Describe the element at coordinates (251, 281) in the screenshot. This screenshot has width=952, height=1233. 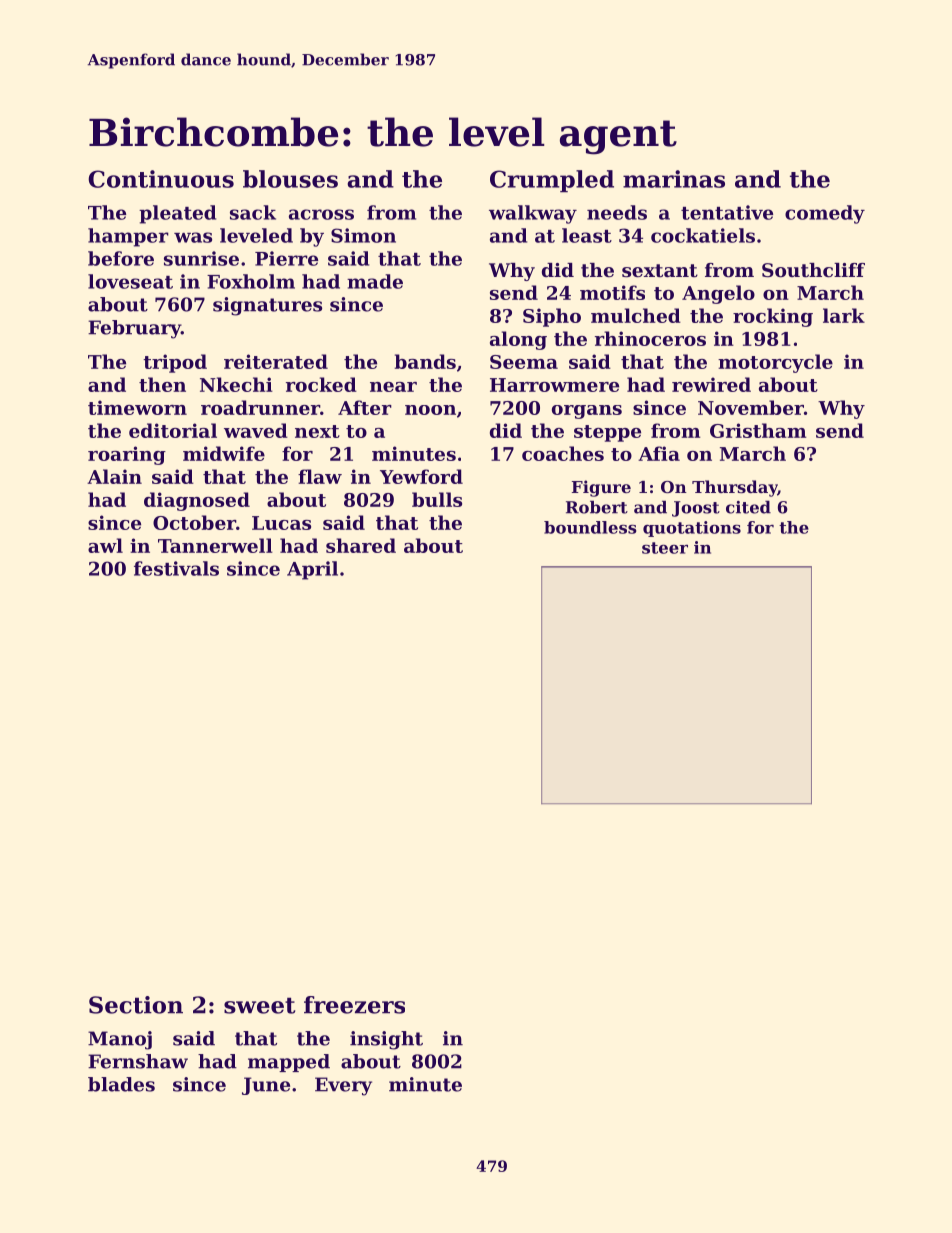
I see `Foxholm` at that location.
